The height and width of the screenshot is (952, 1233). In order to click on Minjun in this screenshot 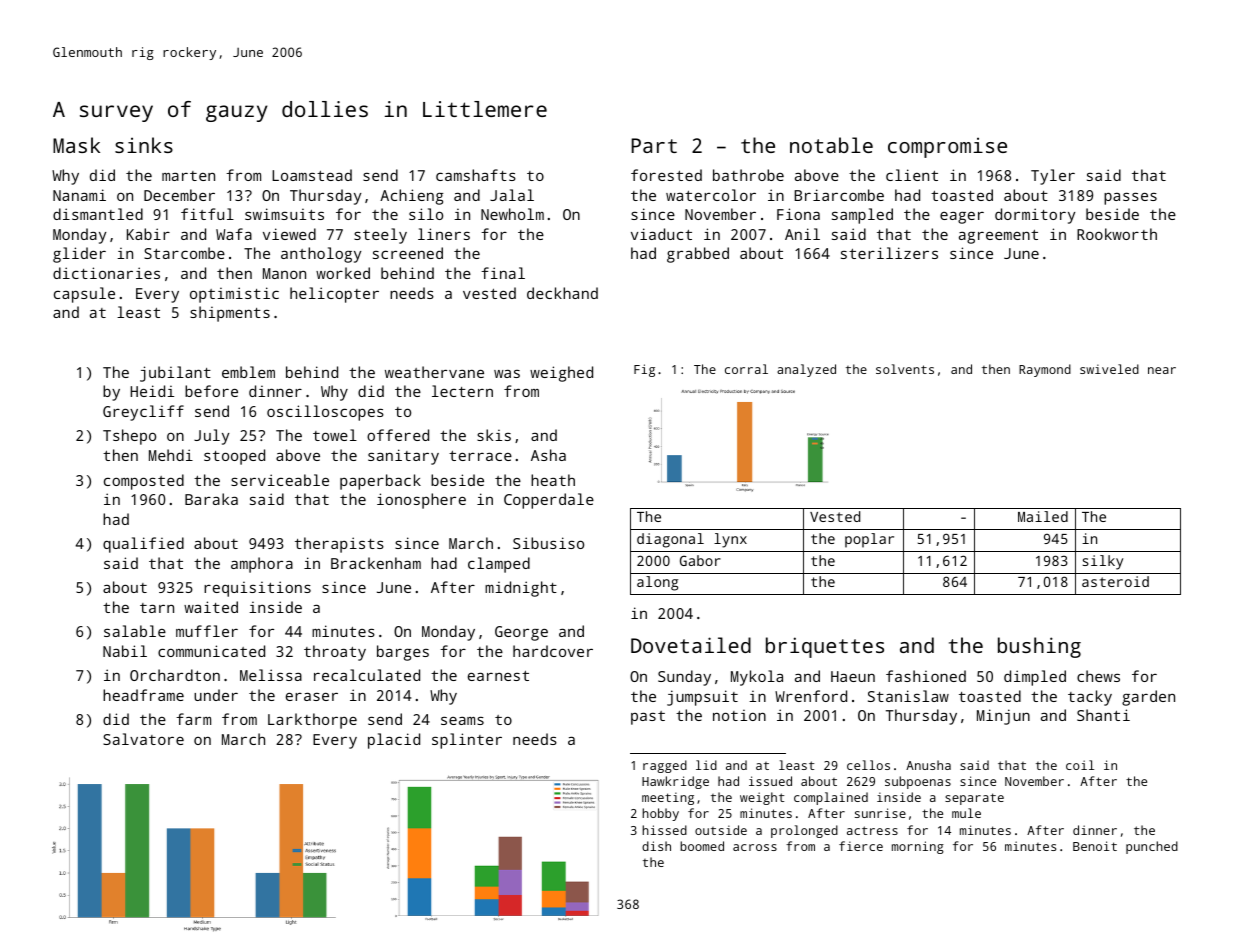, I will do `click(1003, 717)`.
